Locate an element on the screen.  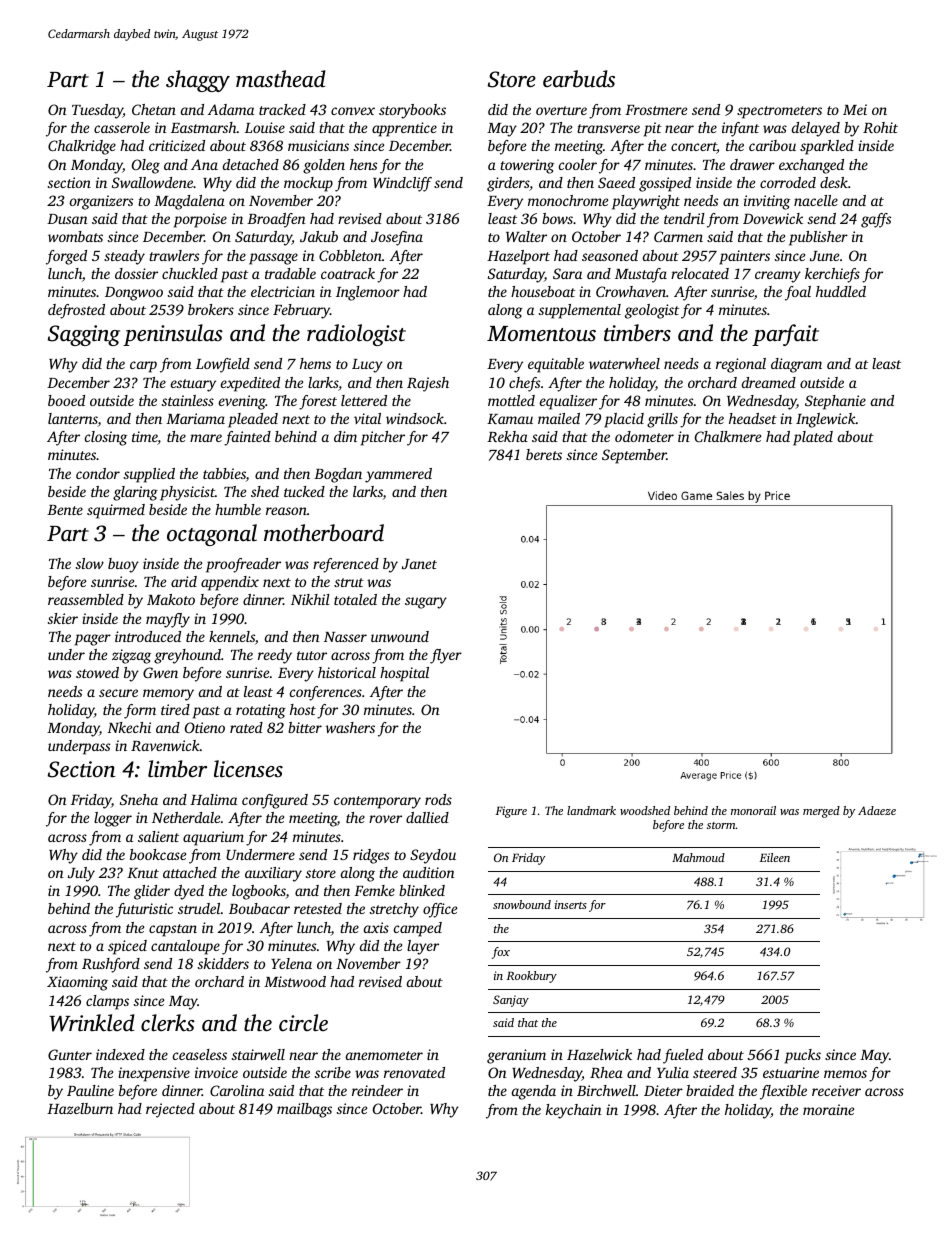
stowed is located at coordinates (97, 672).
